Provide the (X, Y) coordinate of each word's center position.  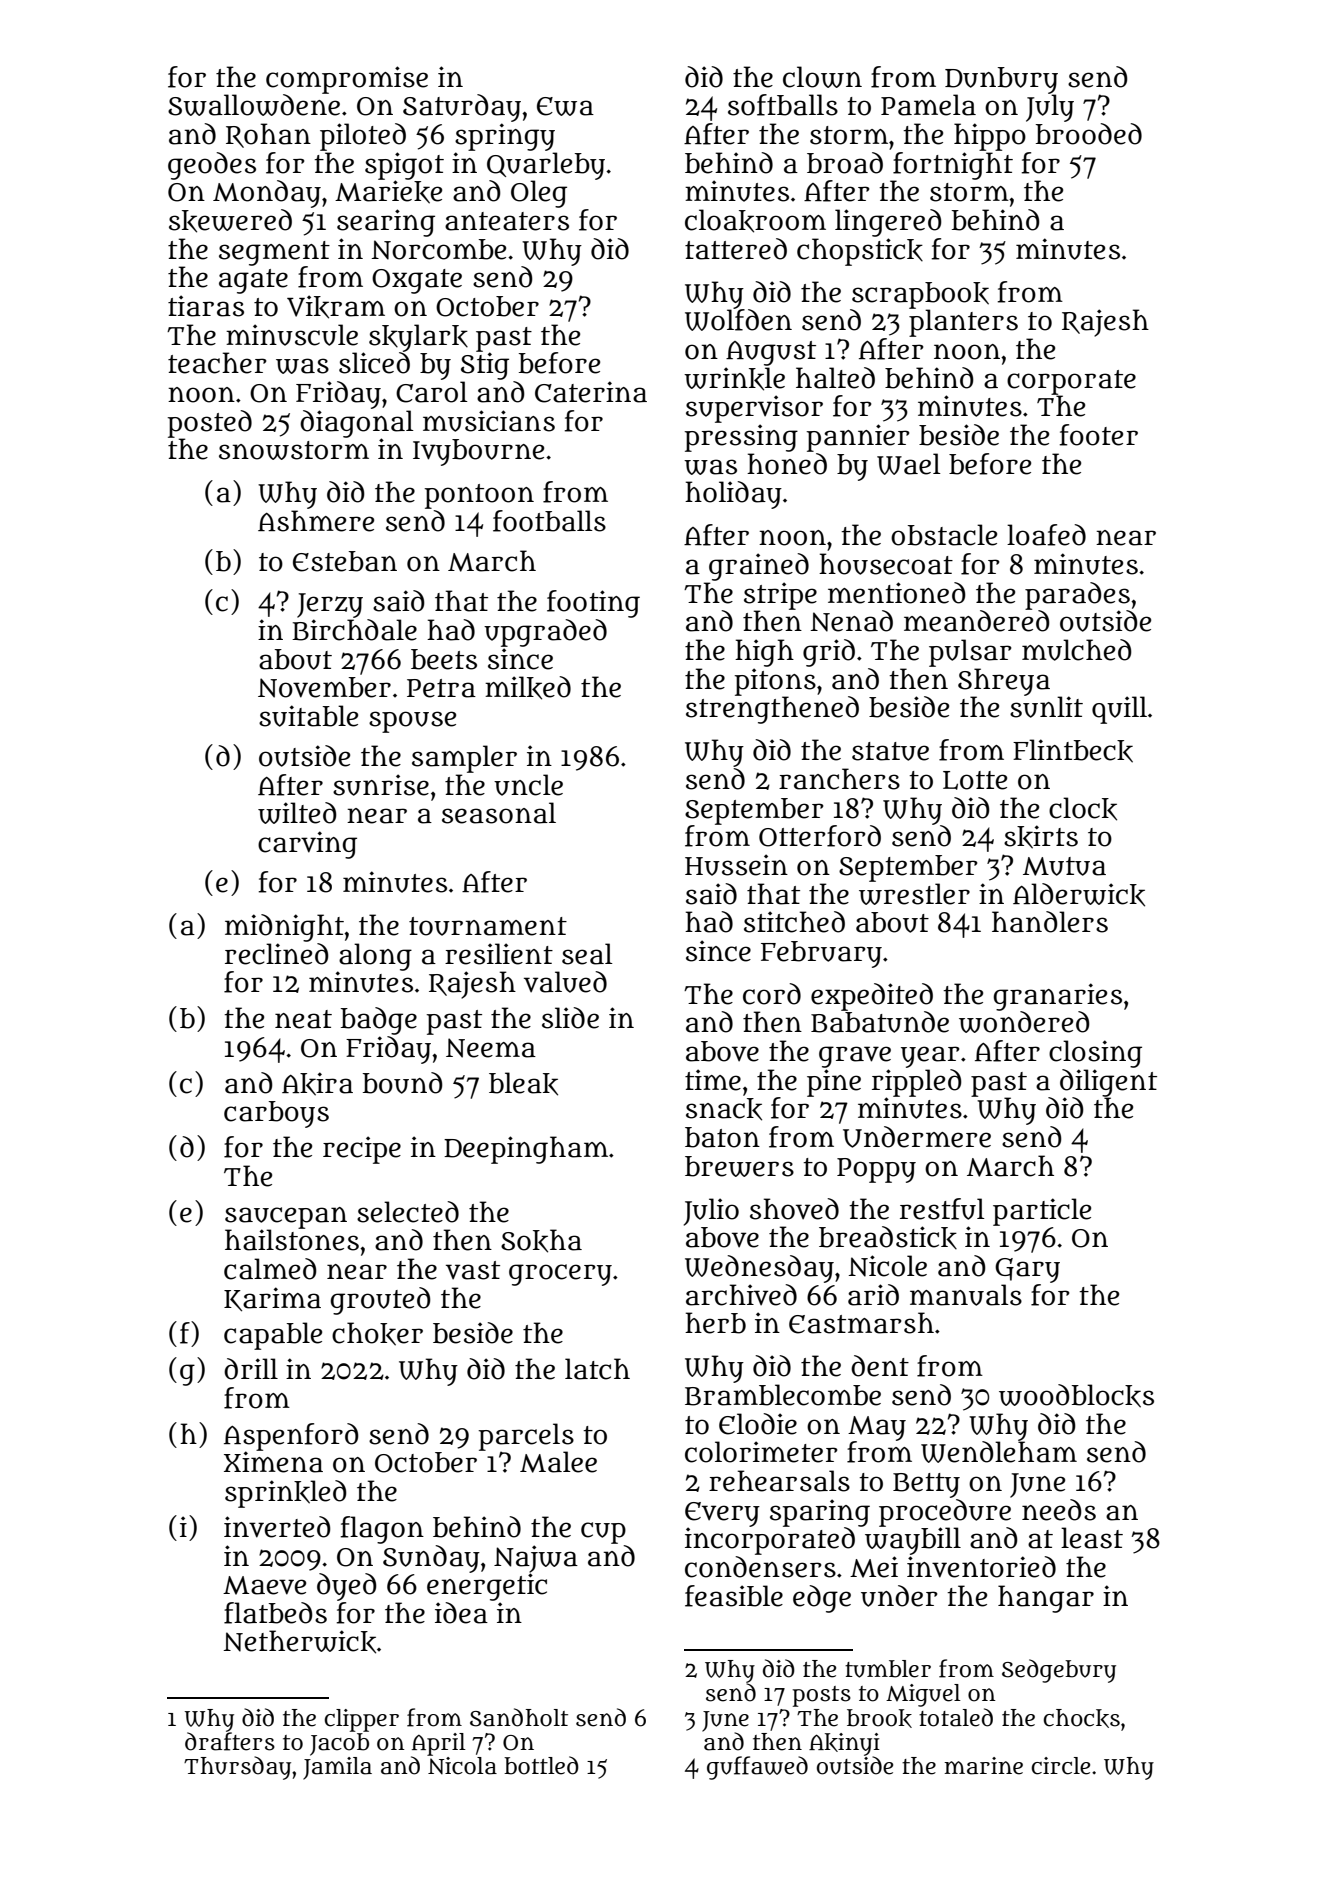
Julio (711, 1212)
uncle (528, 785)
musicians (489, 421)
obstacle (944, 535)
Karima (272, 1299)
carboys (276, 1114)
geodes (212, 166)
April (439, 1744)
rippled (917, 1083)
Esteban (345, 561)
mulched (1077, 650)
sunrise (381, 785)
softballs (783, 105)
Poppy (876, 1170)
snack (724, 1109)
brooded (1089, 134)
